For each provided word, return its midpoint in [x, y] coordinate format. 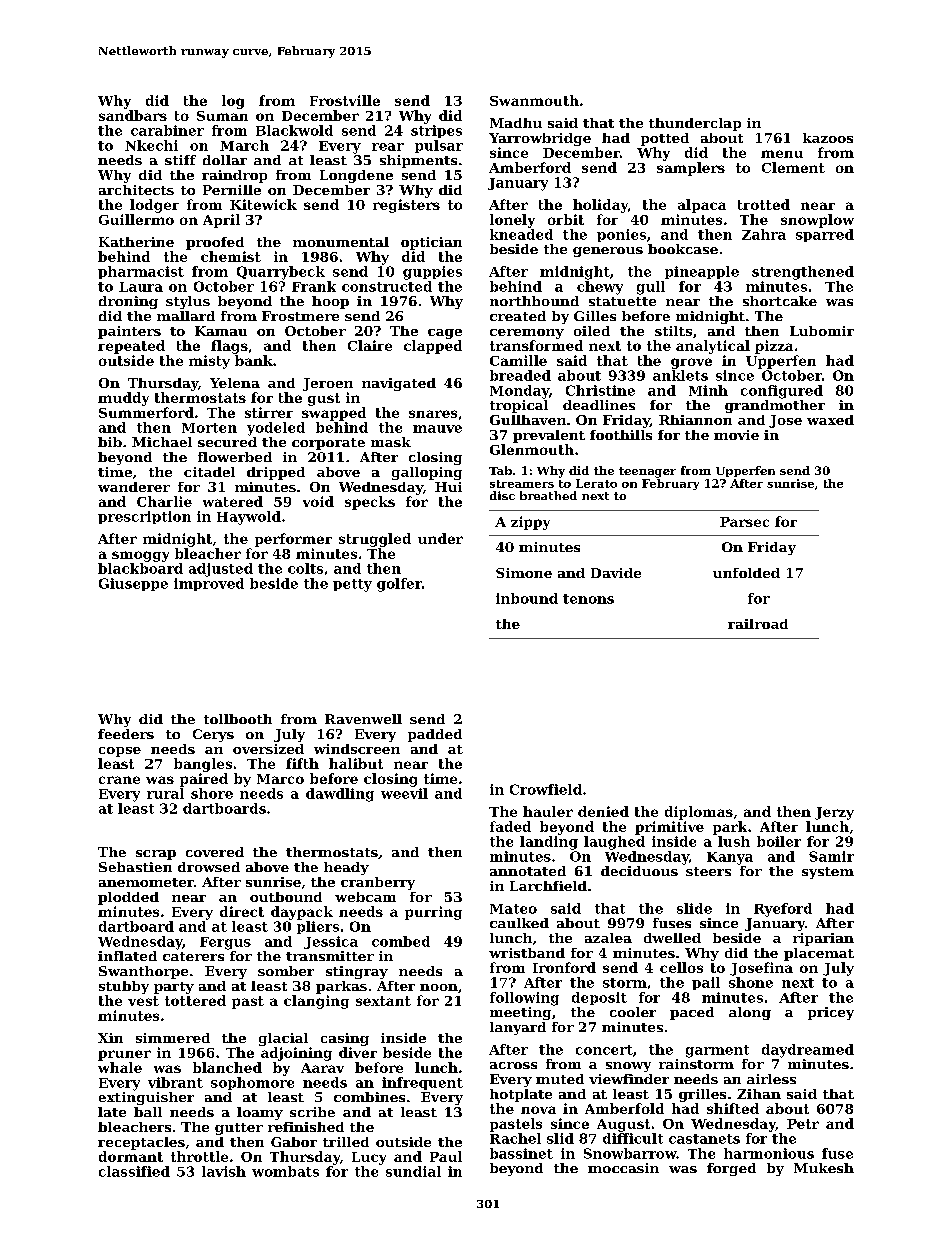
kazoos [828, 138]
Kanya [730, 858]
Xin [110, 1038]
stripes [436, 131]
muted [560, 1079]
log [233, 102]
